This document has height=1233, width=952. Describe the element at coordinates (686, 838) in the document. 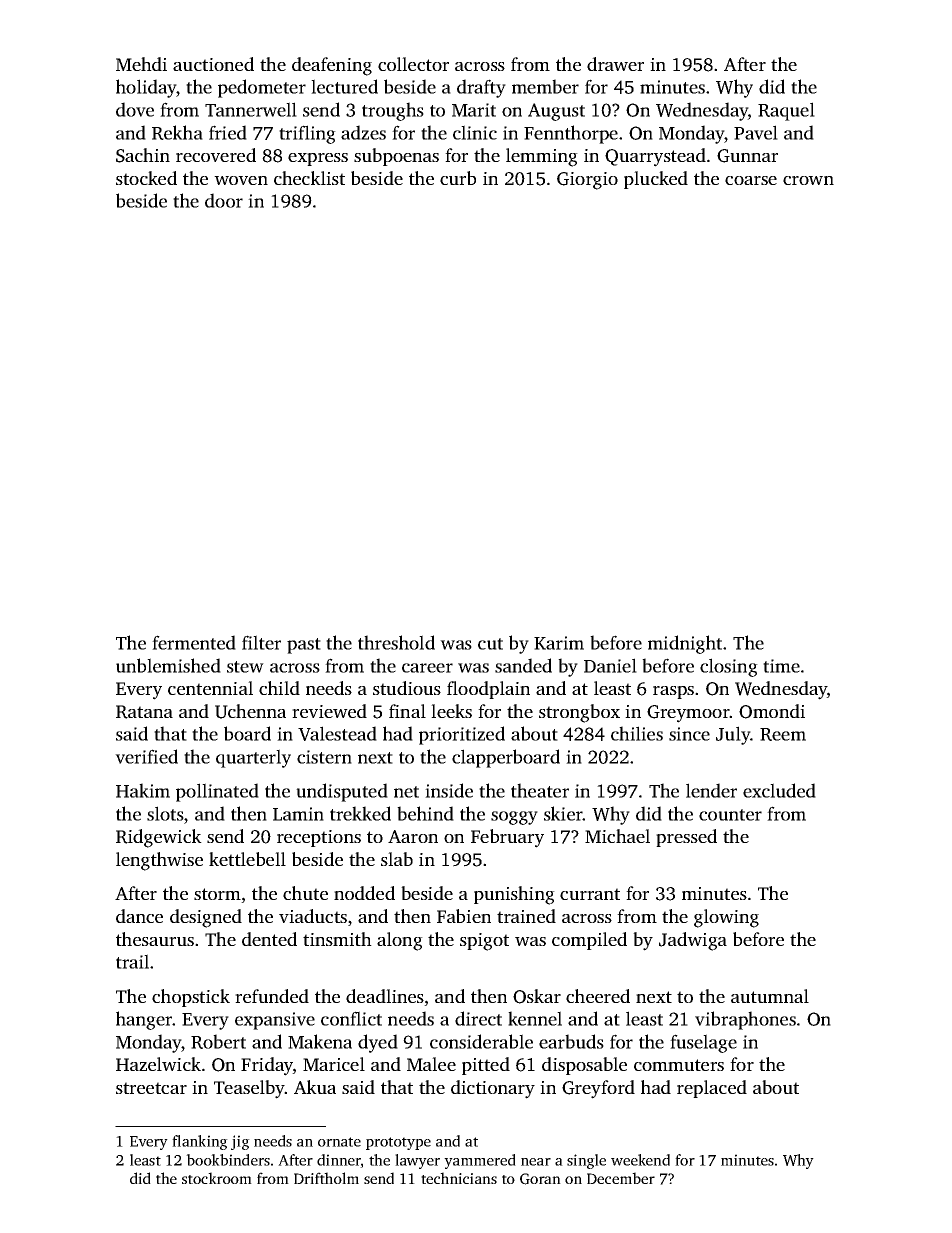

I see `pressed` at that location.
